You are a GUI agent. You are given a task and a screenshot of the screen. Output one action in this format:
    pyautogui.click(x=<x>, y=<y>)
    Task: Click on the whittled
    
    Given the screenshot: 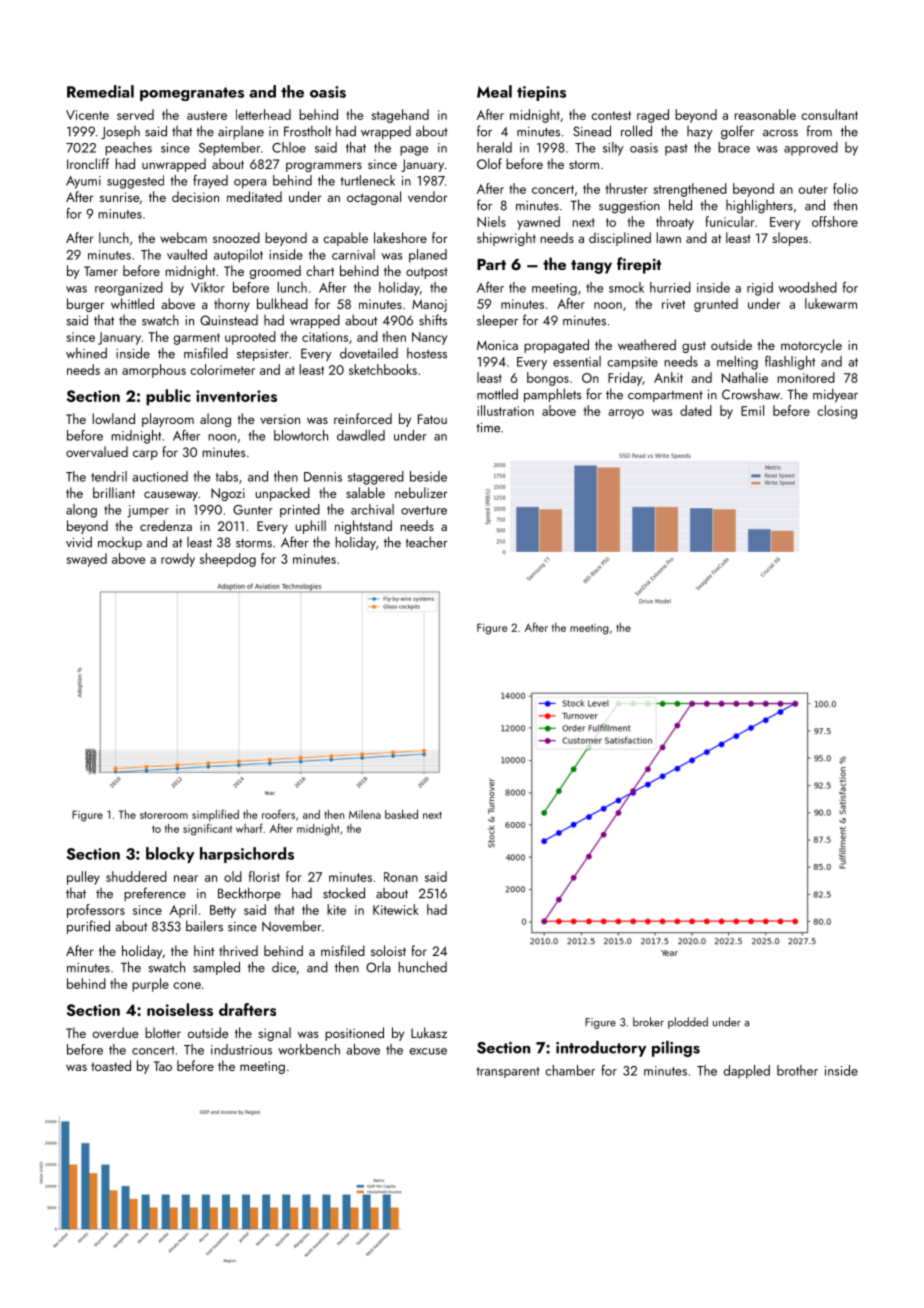 What is the action you would take?
    pyautogui.click(x=132, y=303)
